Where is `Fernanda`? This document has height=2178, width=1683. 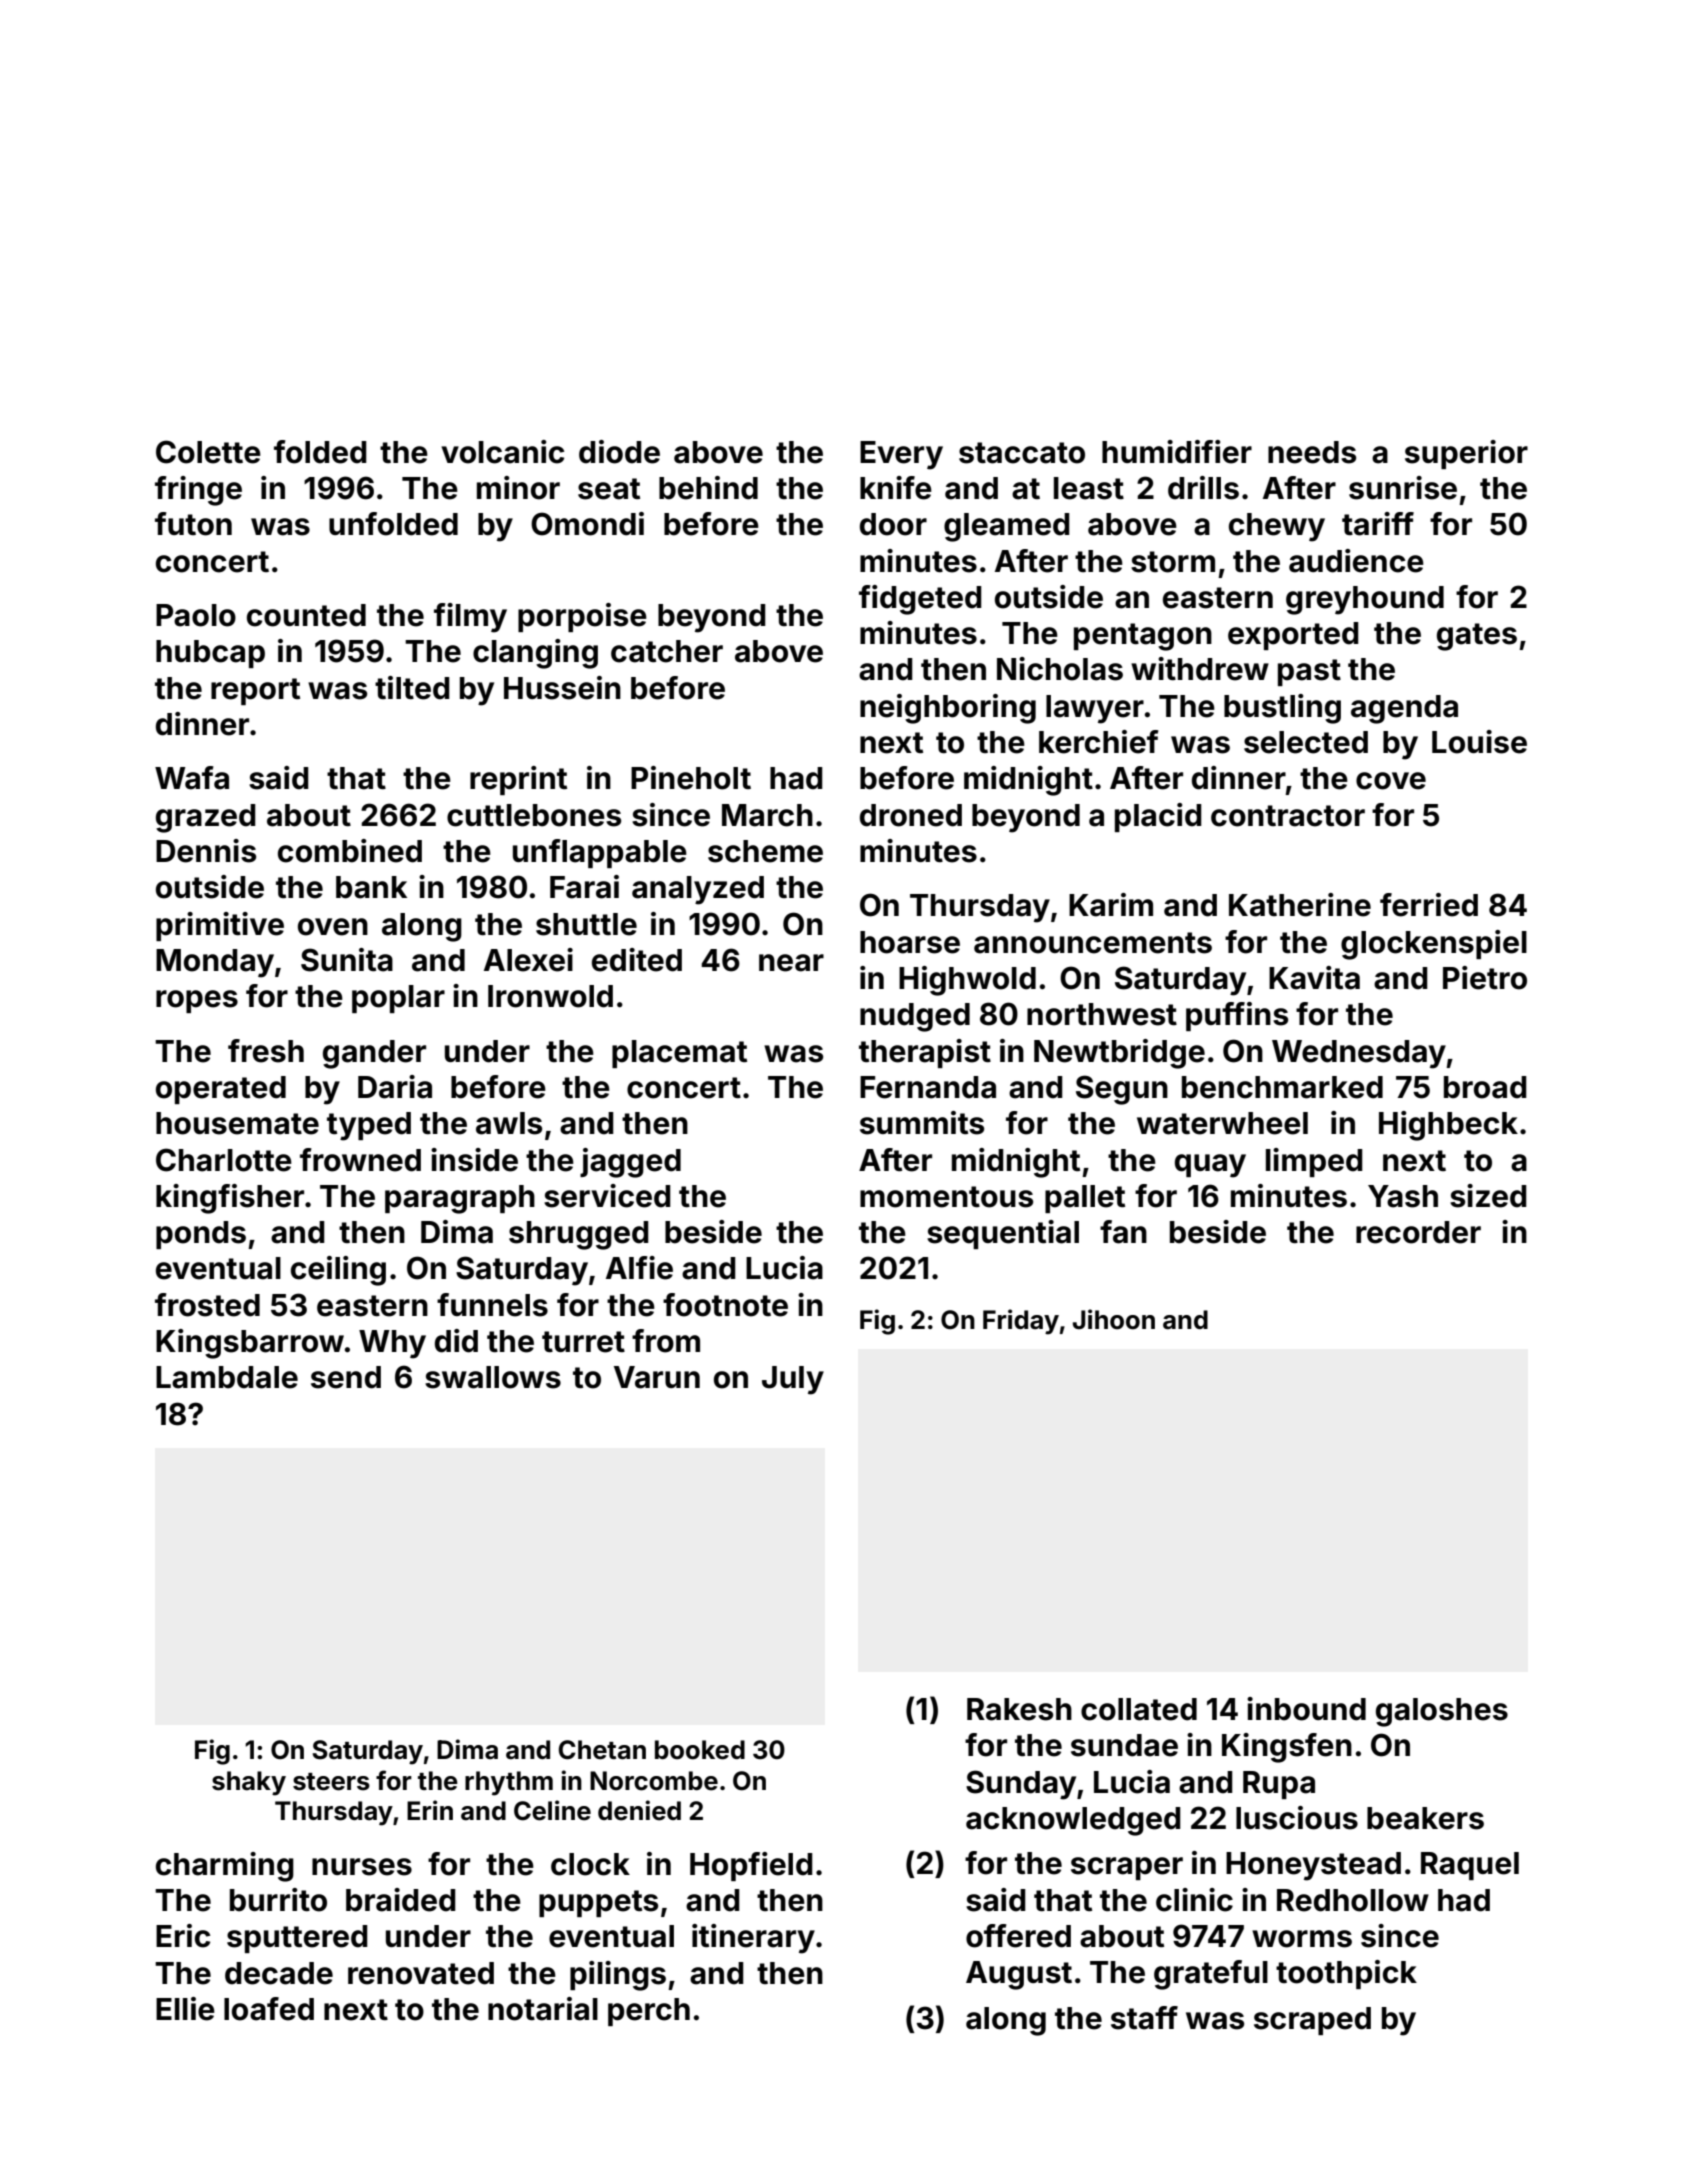
Fernanda is located at coordinates (928, 1087).
